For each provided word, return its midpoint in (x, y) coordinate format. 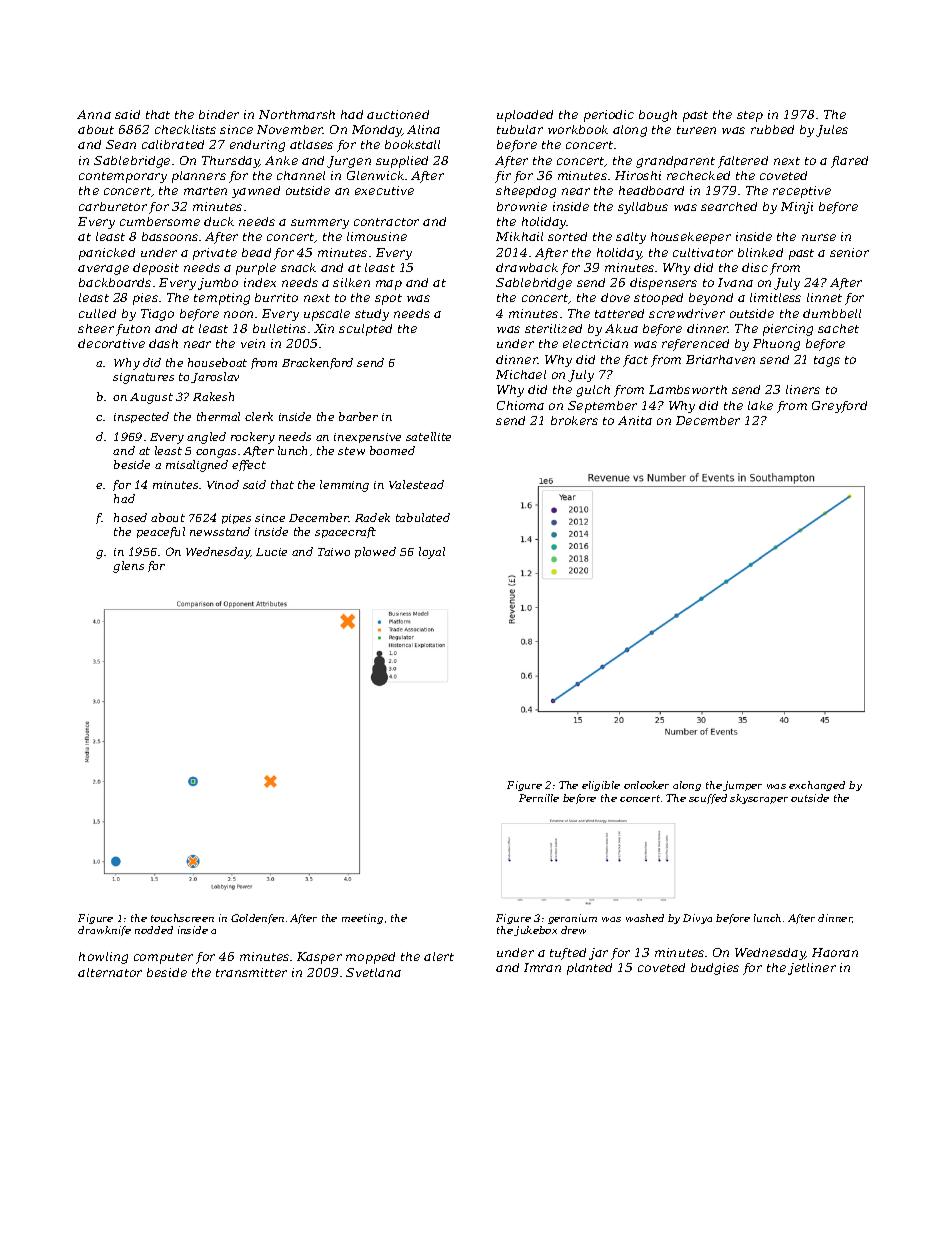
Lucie (271, 552)
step (750, 116)
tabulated (423, 517)
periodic (609, 116)
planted (589, 969)
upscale (327, 315)
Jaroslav (215, 377)
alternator (110, 972)
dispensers (663, 284)
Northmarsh (297, 114)
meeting (362, 919)
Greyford (839, 407)
